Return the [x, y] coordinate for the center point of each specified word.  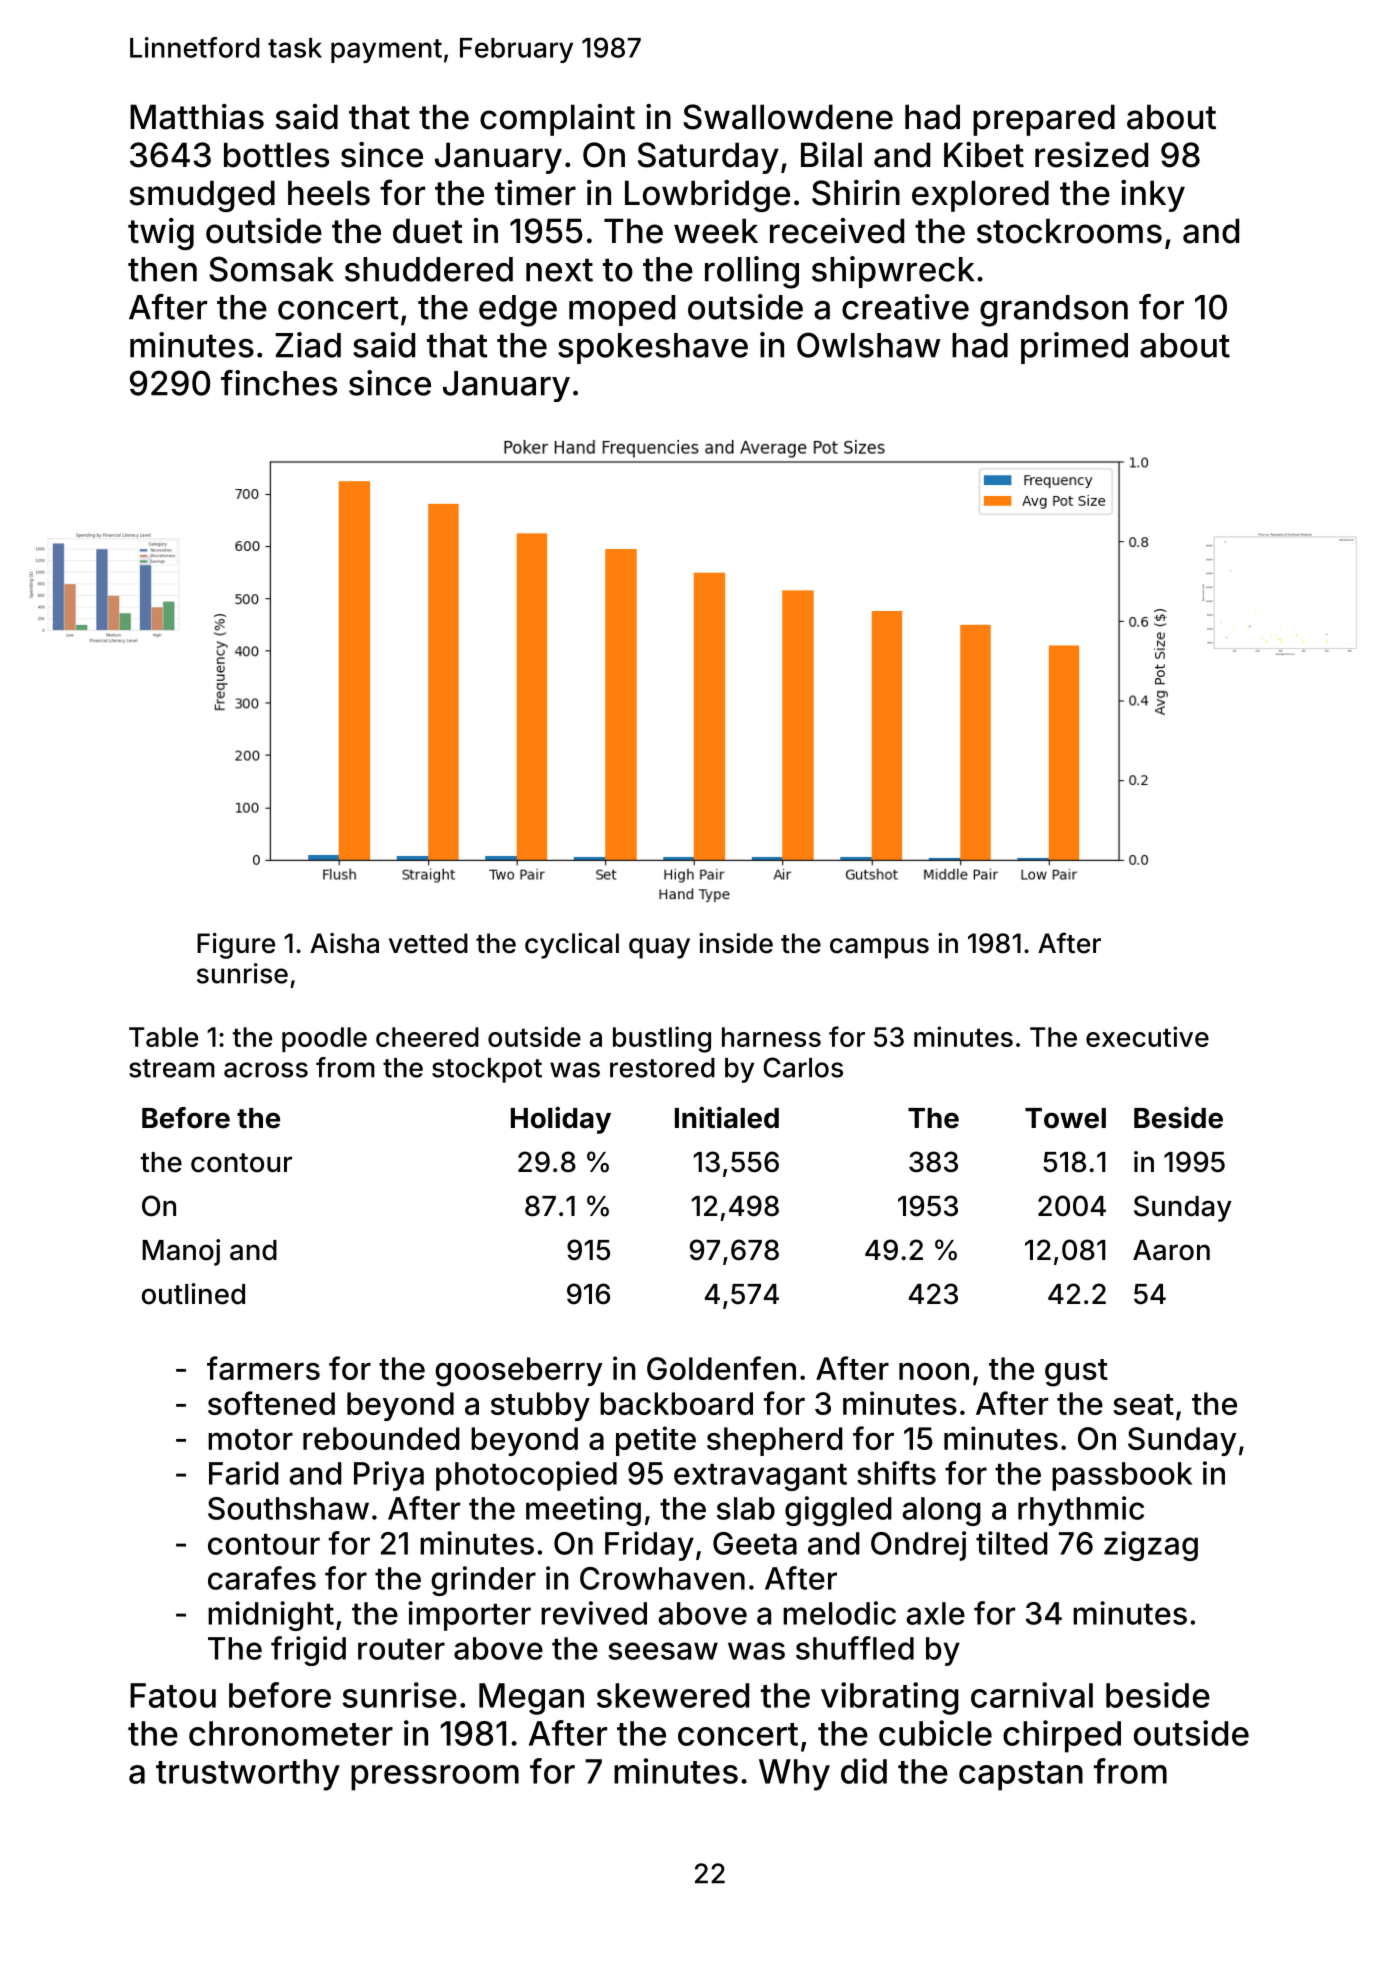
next [559, 270]
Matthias [197, 117]
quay [659, 948]
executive [1147, 1036]
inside [736, 943]
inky [1153, 196]
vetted [428, 943]
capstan [1021, 1776]
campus [879, 948]
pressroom [435, 1778]
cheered [427, 1037]
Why [794, 1775]
